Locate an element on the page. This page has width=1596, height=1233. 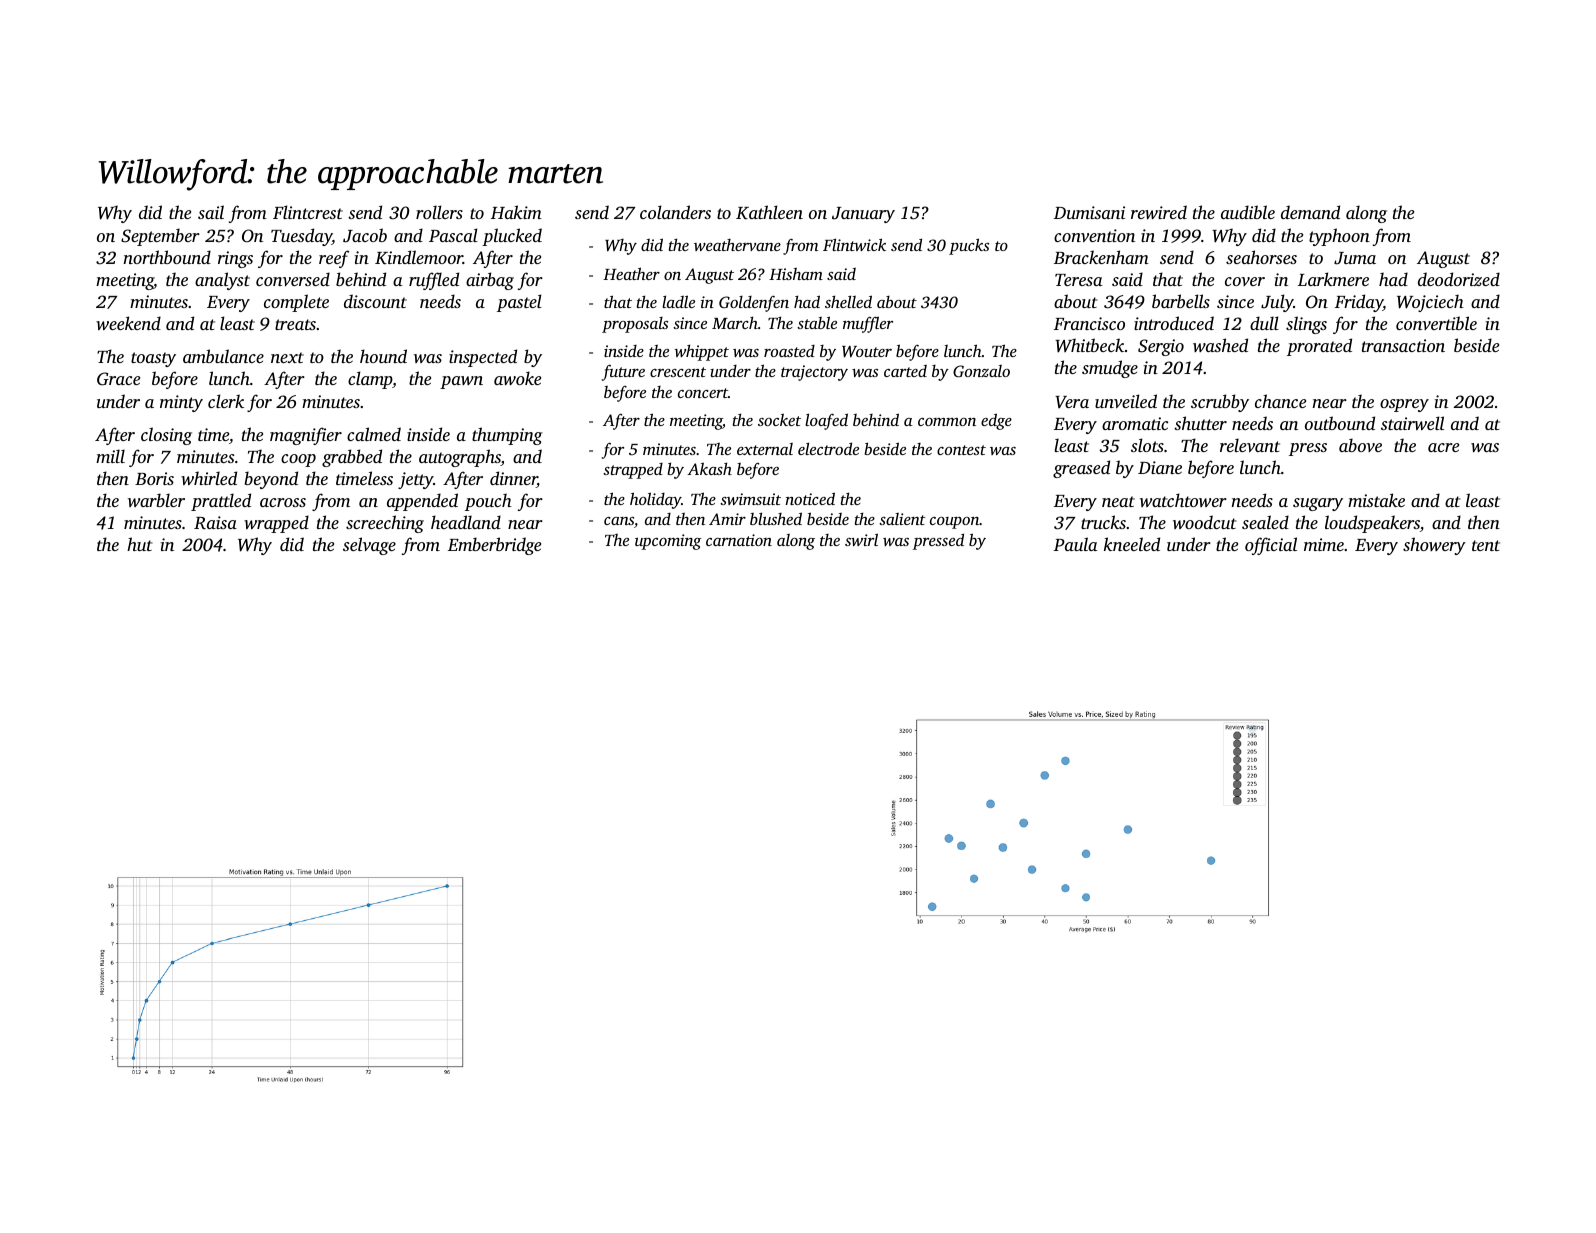
Paula is located at coordinates (1075, 544).
